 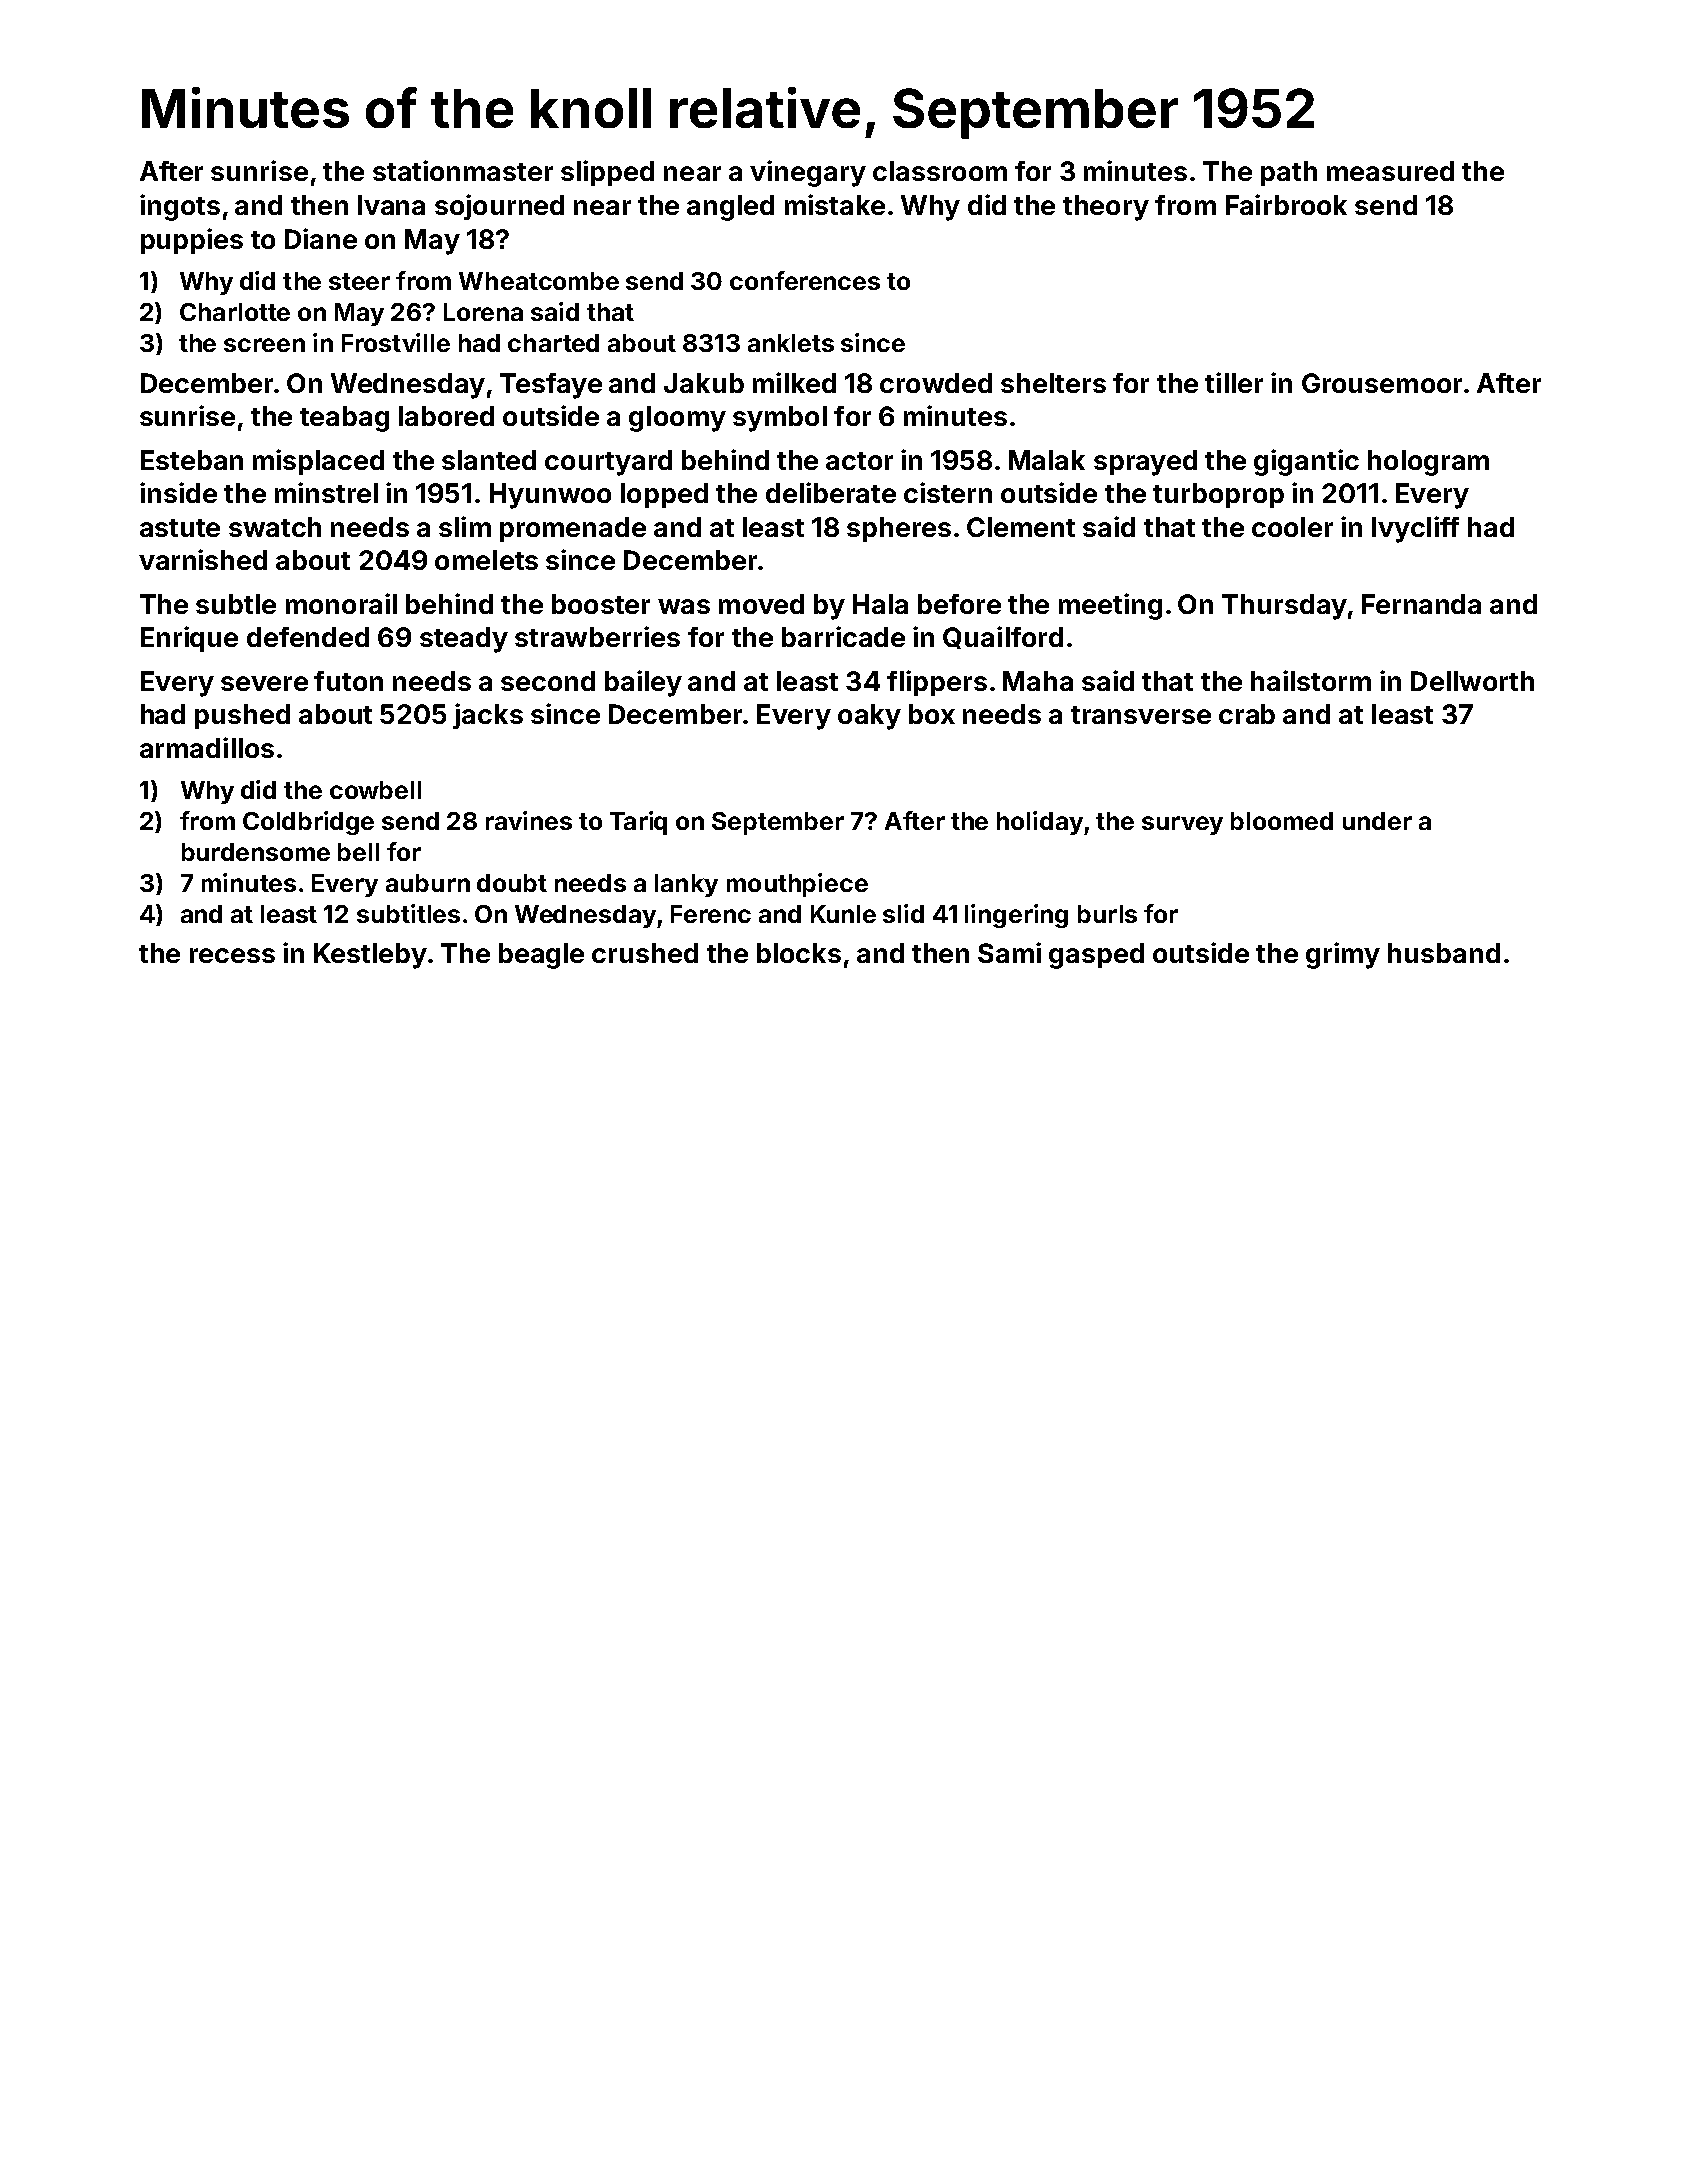 I want to click on before, so click(x=959, y=604).
